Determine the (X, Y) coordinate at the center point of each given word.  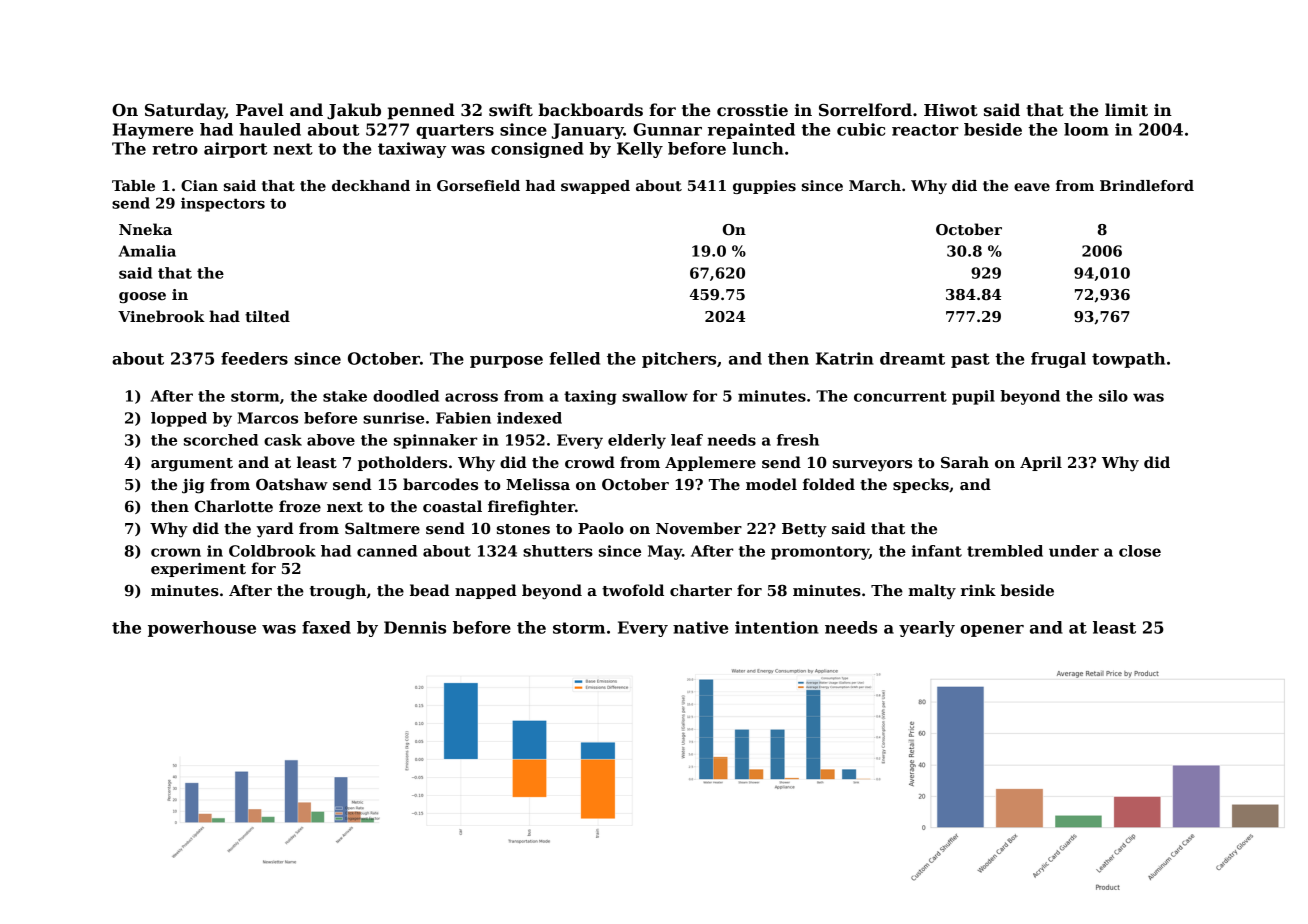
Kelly (640, 150)
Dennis (415, 627)
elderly (637, 441)
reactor (925, 130)
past (970, 360)
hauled (270, 129)
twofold (633, 590)
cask (283, 440)
